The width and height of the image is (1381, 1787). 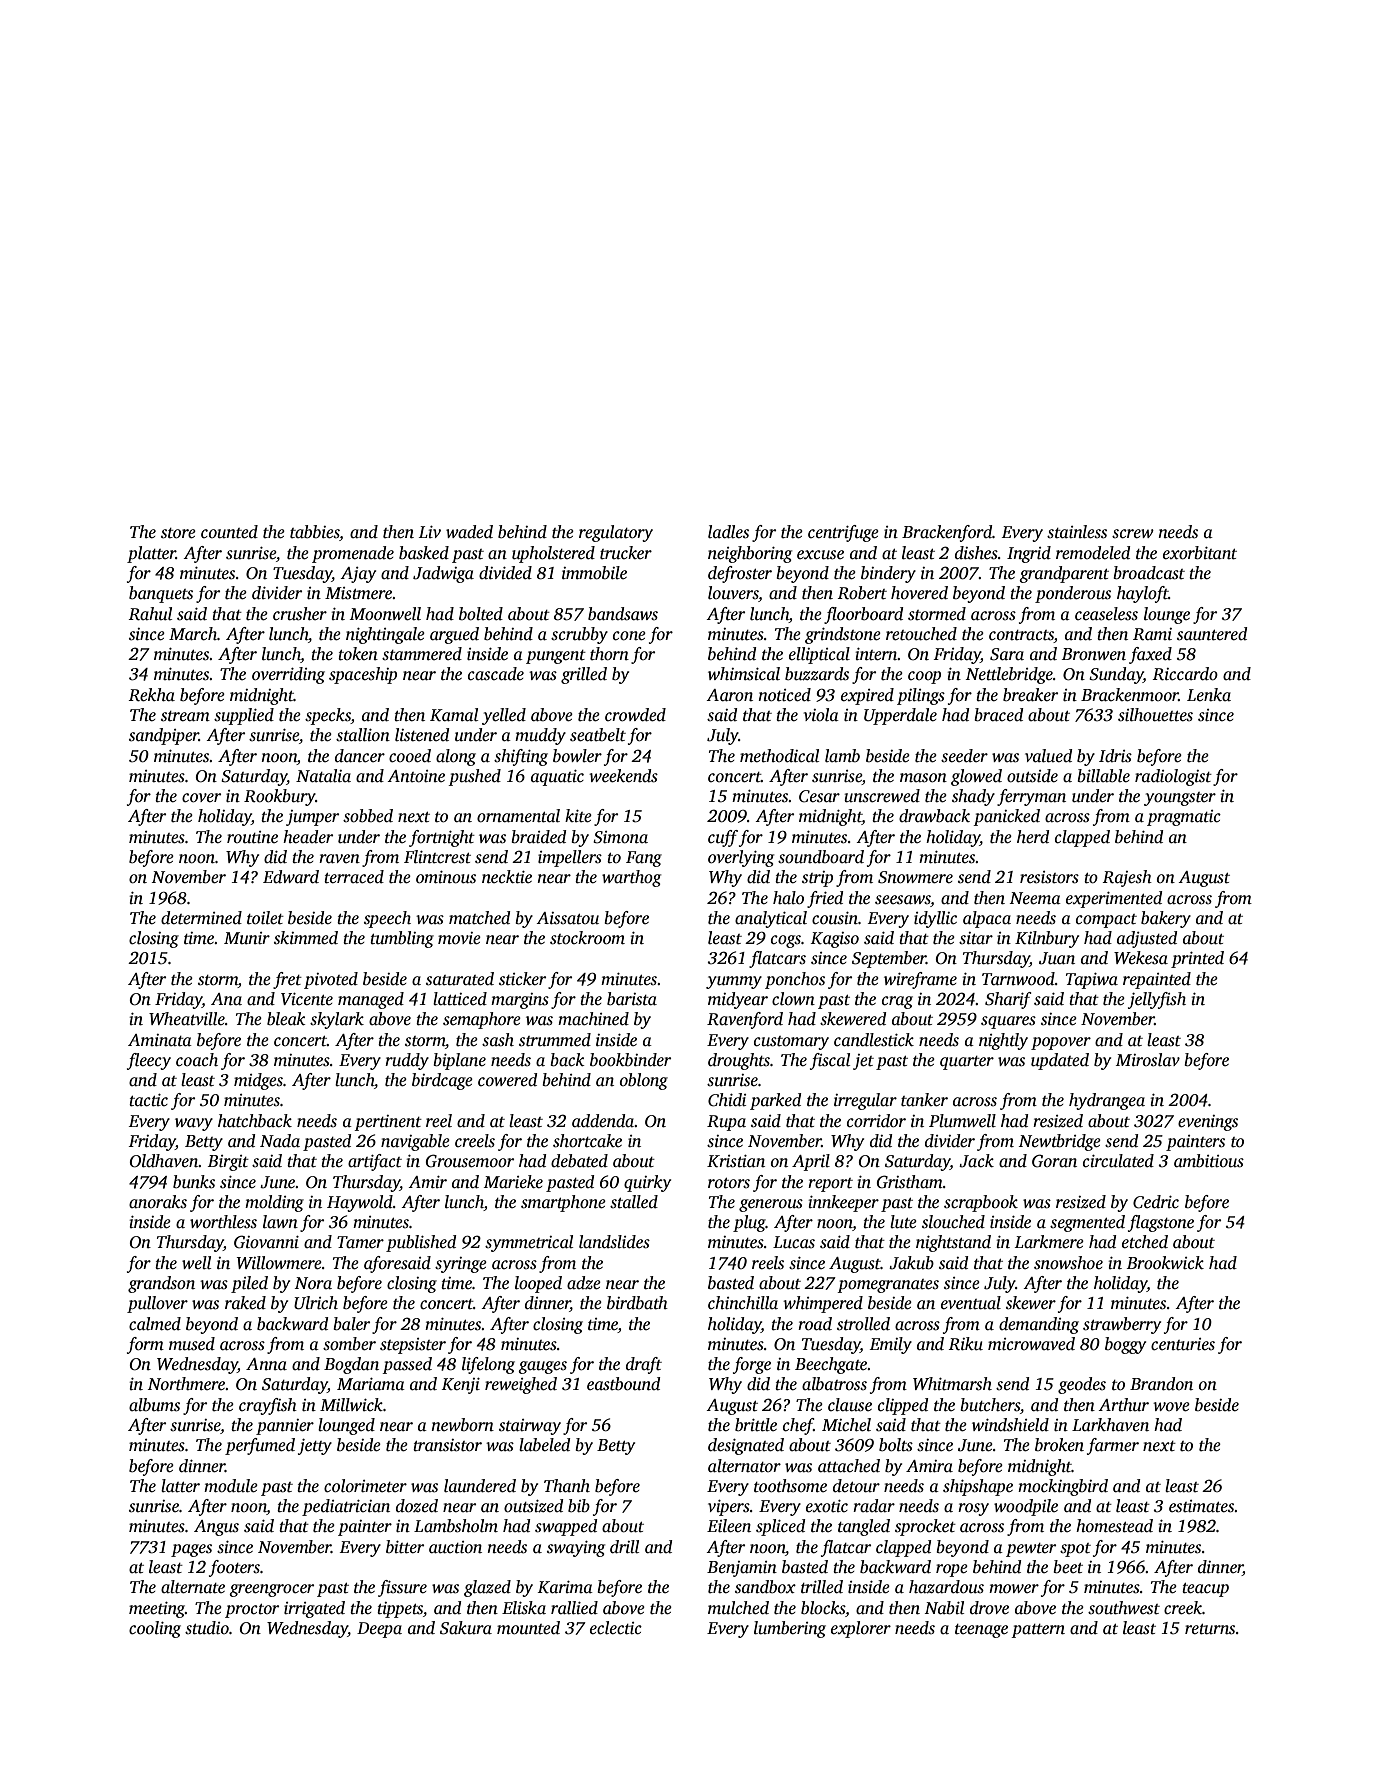 I want to click on braced, so click(x=998, y=715).
